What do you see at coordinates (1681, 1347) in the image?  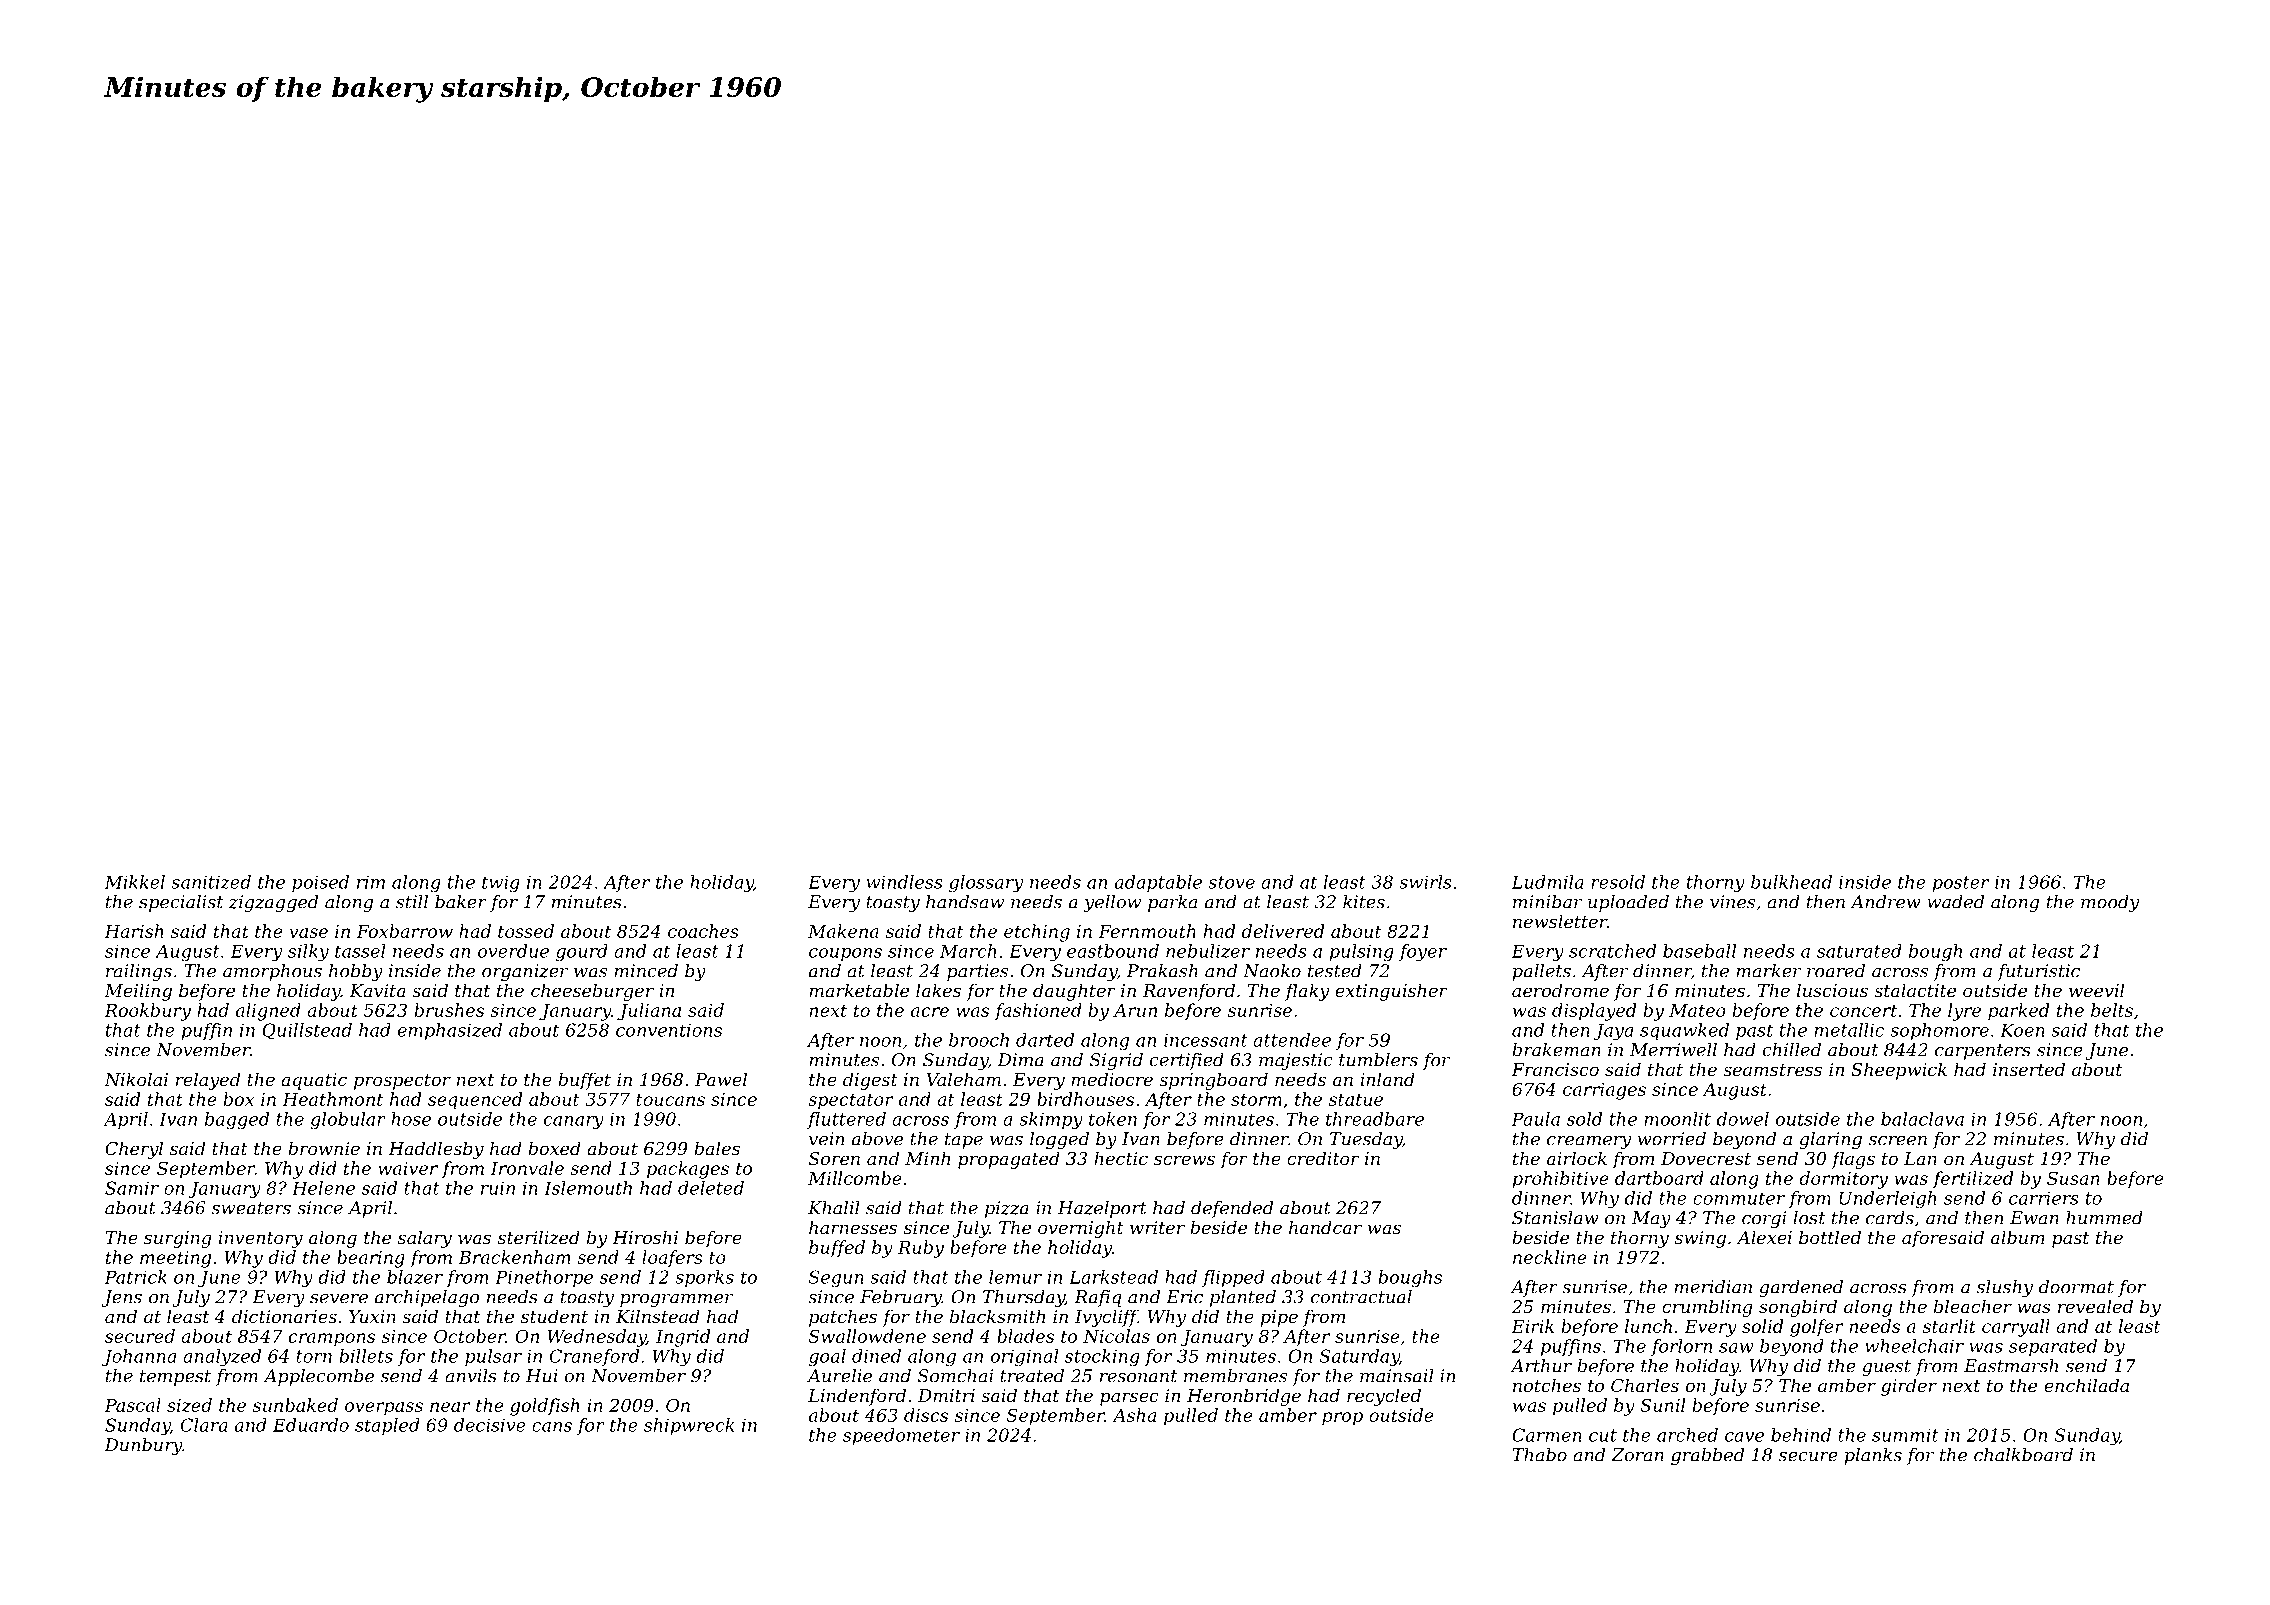 I see `forlorn` at bounding box center [1681, 1347].
